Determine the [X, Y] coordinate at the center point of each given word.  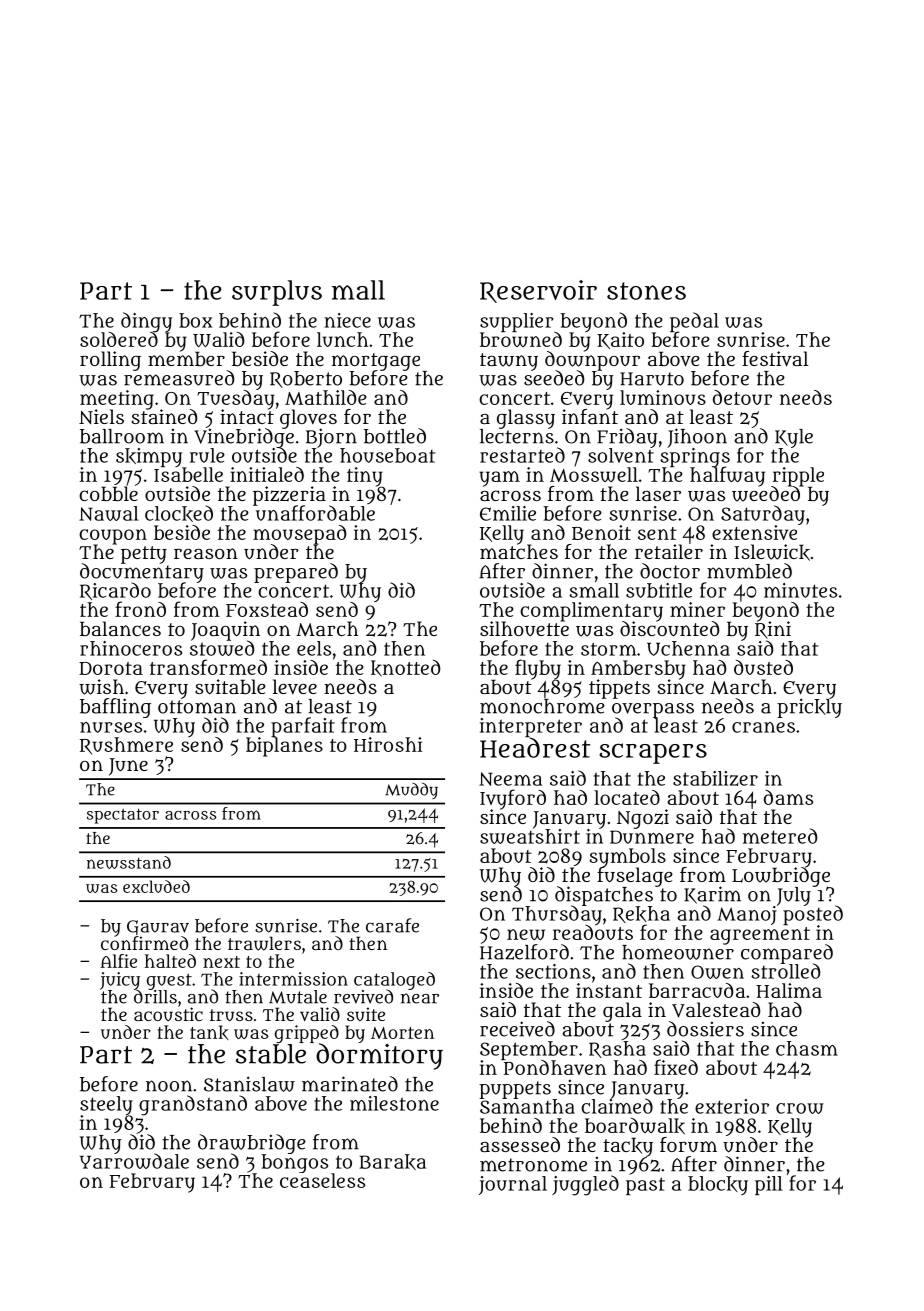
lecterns [517, 436]
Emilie [508, 513]
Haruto [652, 379]
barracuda [697, 990]
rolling [110, 361]
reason [206, 553]
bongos [294, 1163]
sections [553, 971]
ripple [798, 476]
